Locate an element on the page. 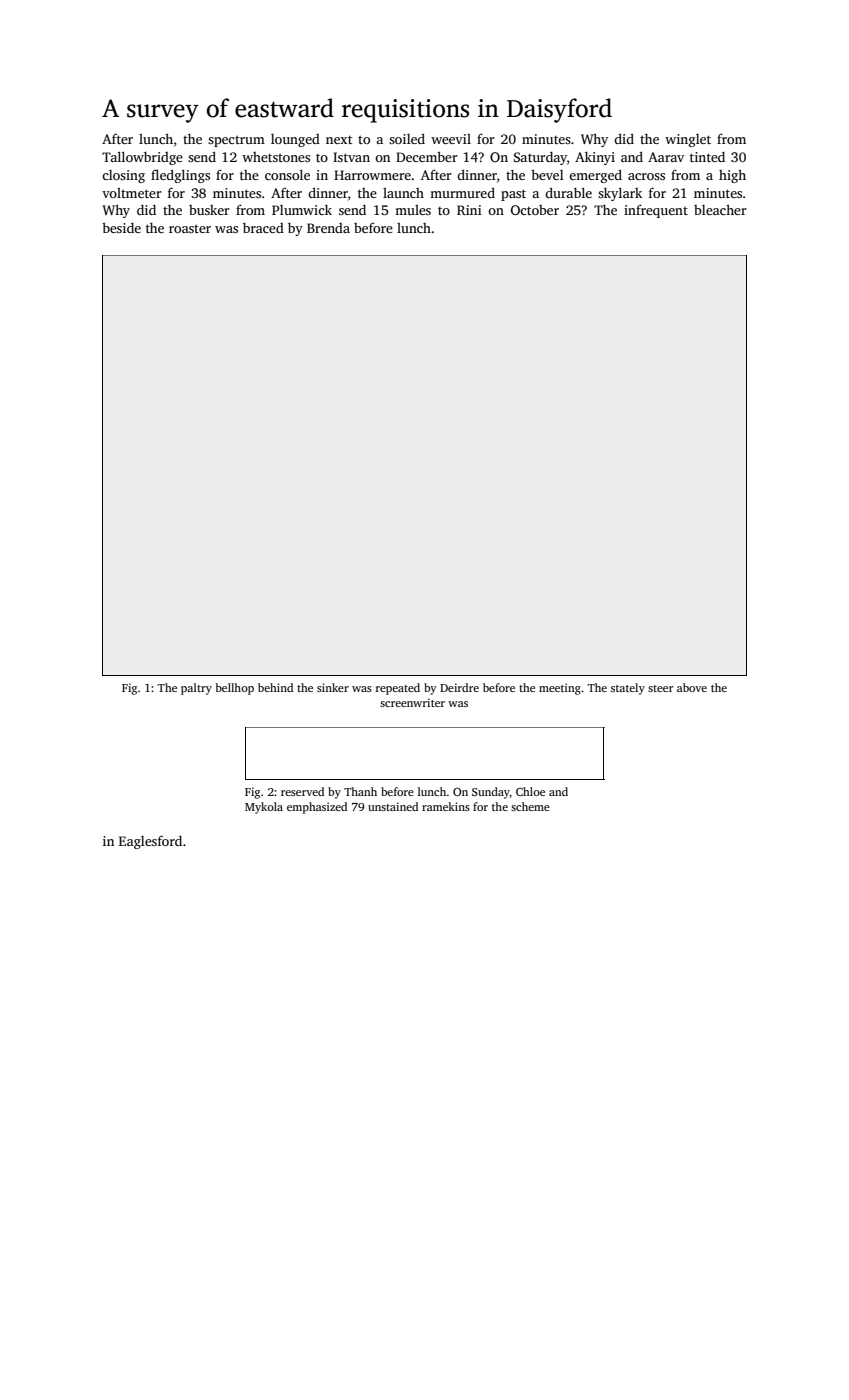  sinker is located at coordinates (333, 687).
